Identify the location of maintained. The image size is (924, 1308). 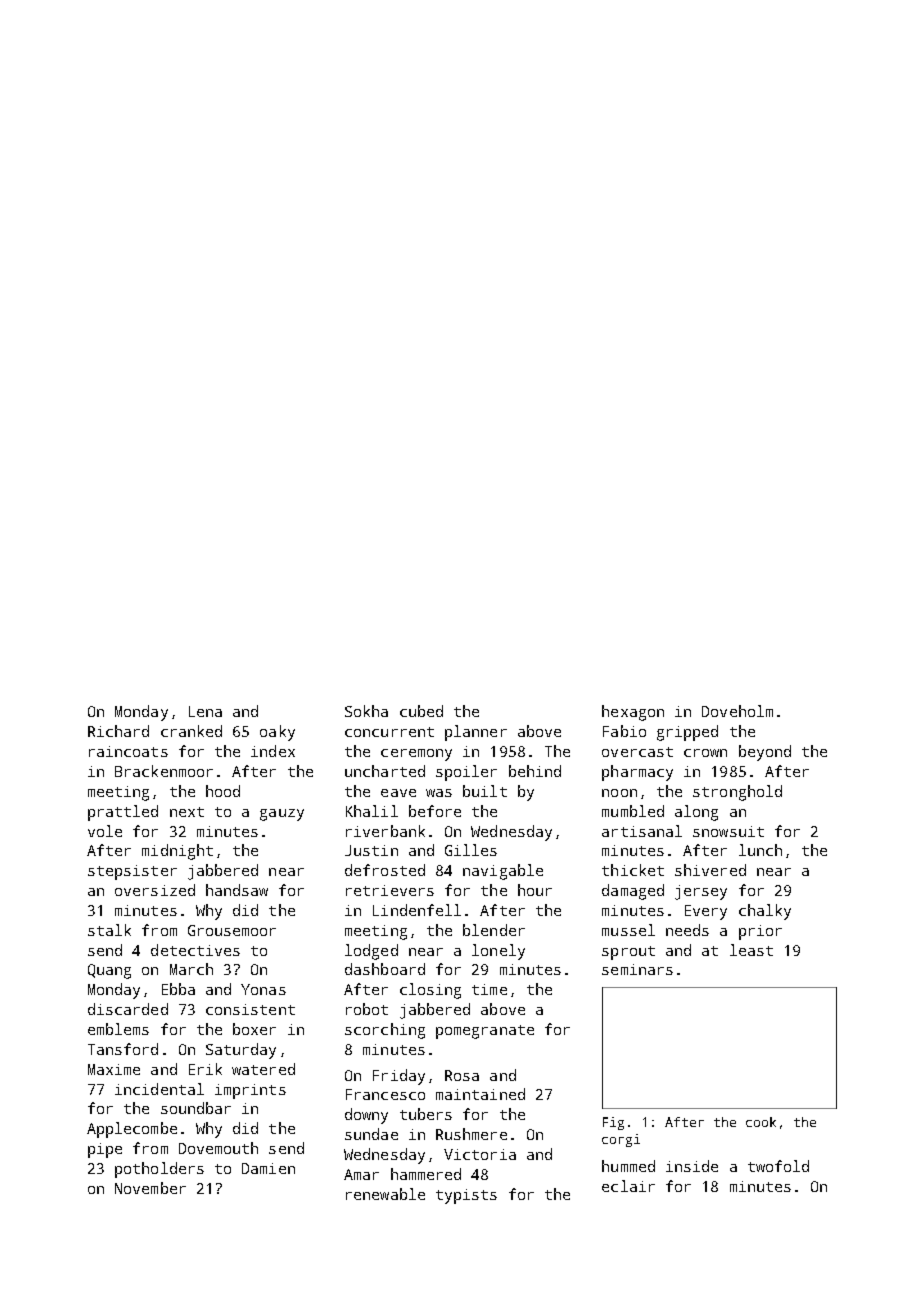
(480, 1094).
